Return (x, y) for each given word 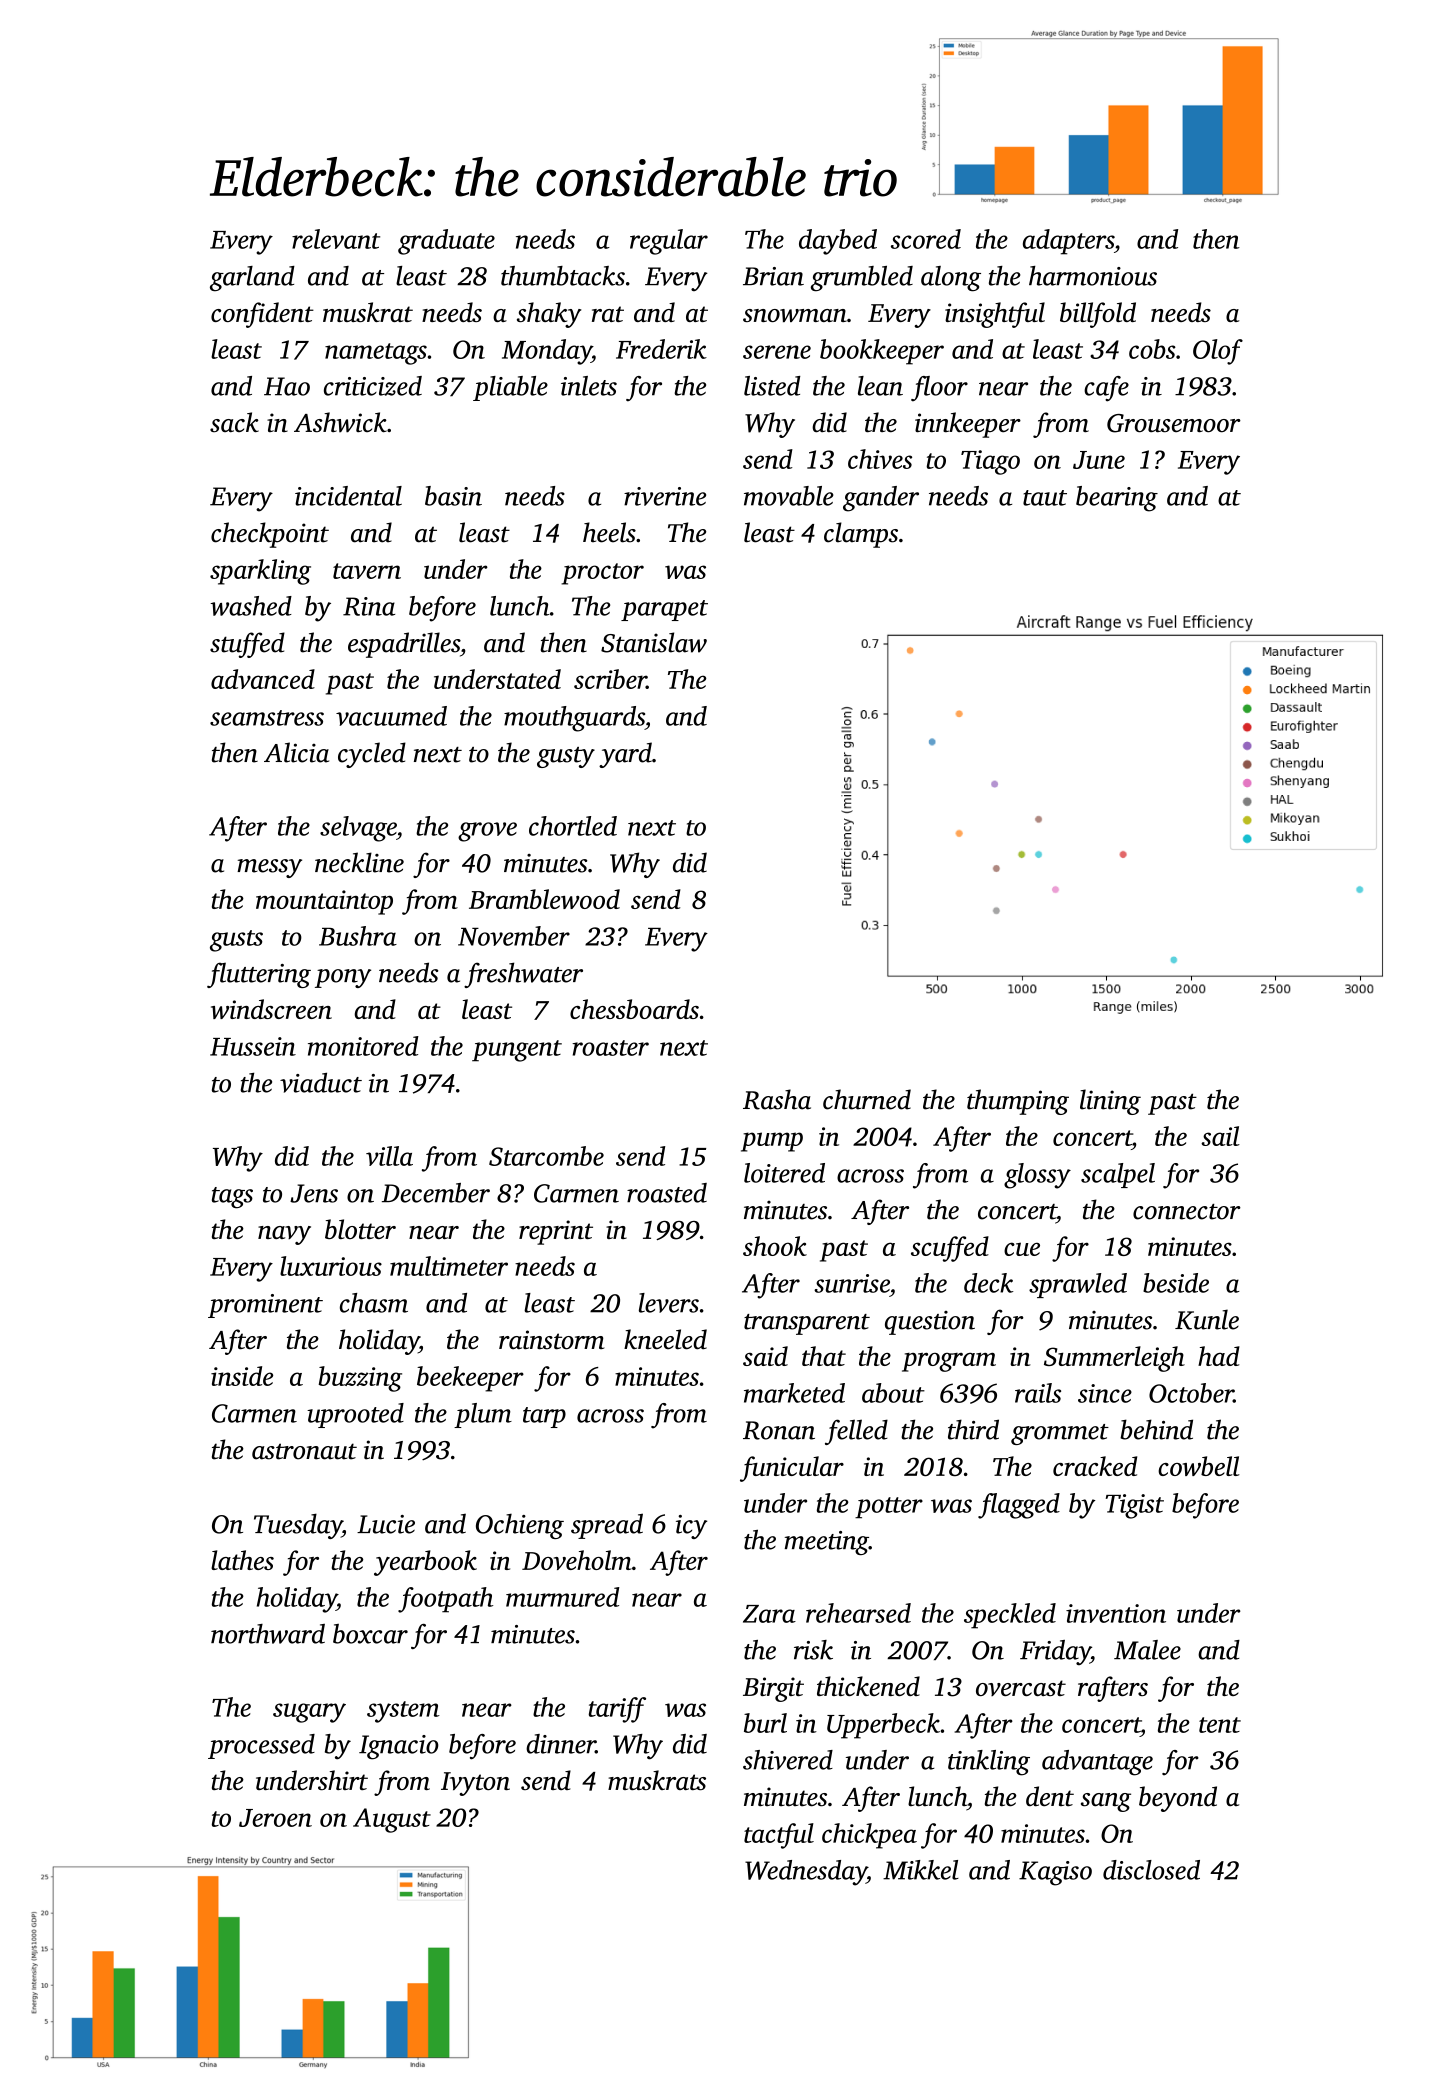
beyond (1178, 1799)
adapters (1068, 242)
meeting (827, 1543)
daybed (838, 242)
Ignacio (399, 1747)
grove (487, 832)
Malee (1147, 1650)
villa (389, 1156)
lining (1110, 1102)
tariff (617, 1710)
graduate (446, 242)
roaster (610, 1048)
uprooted (355, 1415)
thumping (1018, 1102)
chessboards (634, 1009)
